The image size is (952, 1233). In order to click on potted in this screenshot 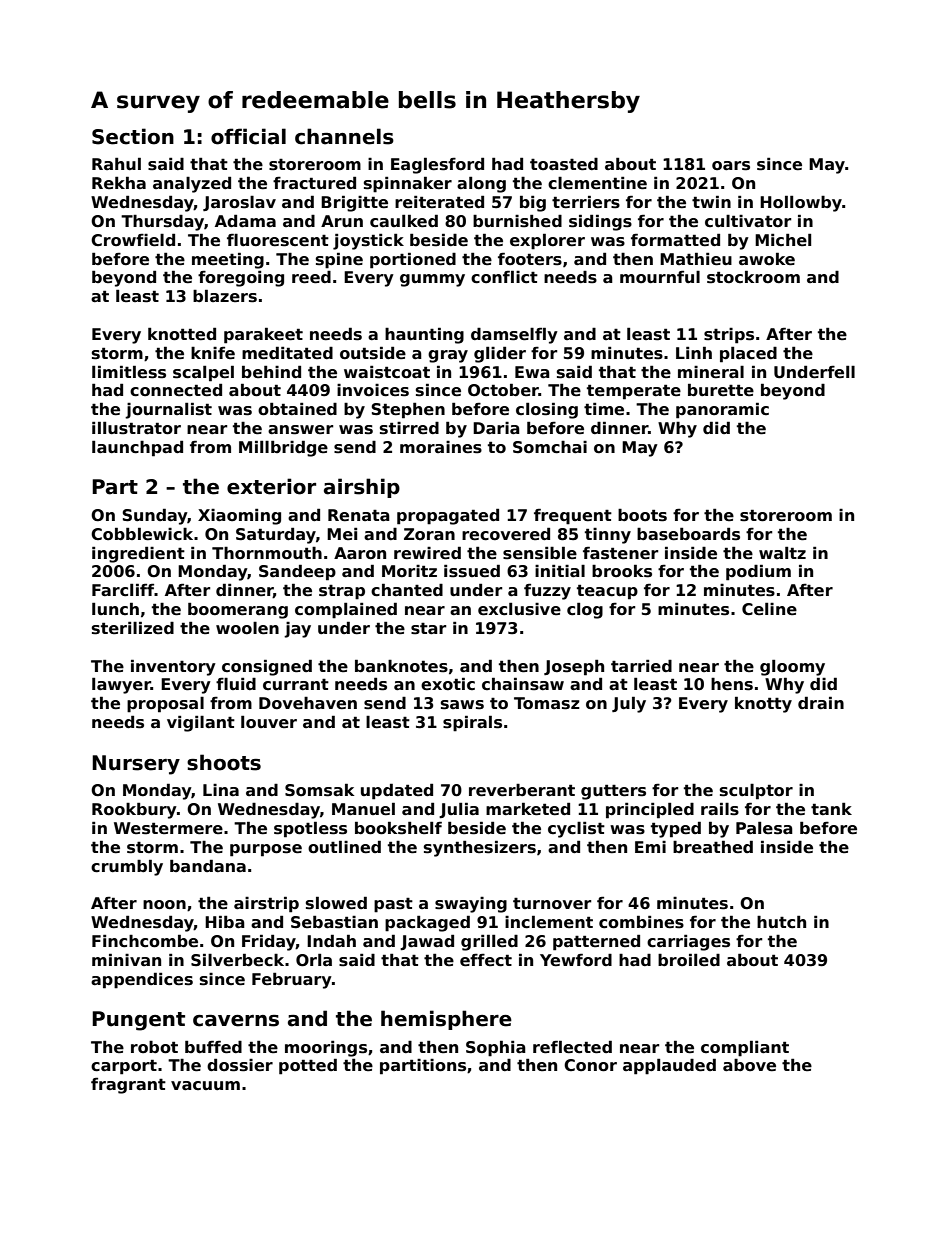, I will do `click(308, 1066)`.
